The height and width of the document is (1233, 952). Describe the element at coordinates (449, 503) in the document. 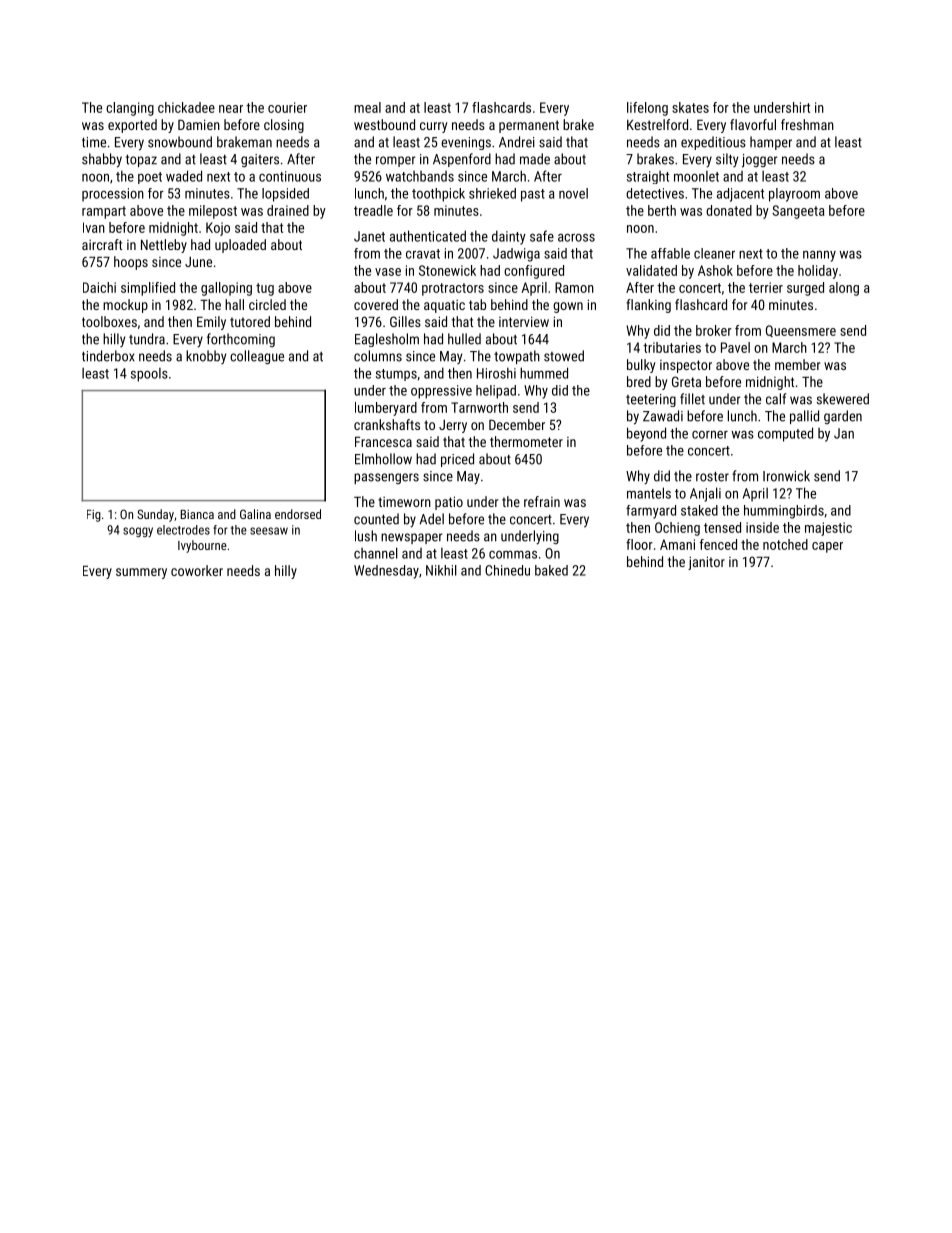

I see `patio` at that location.
